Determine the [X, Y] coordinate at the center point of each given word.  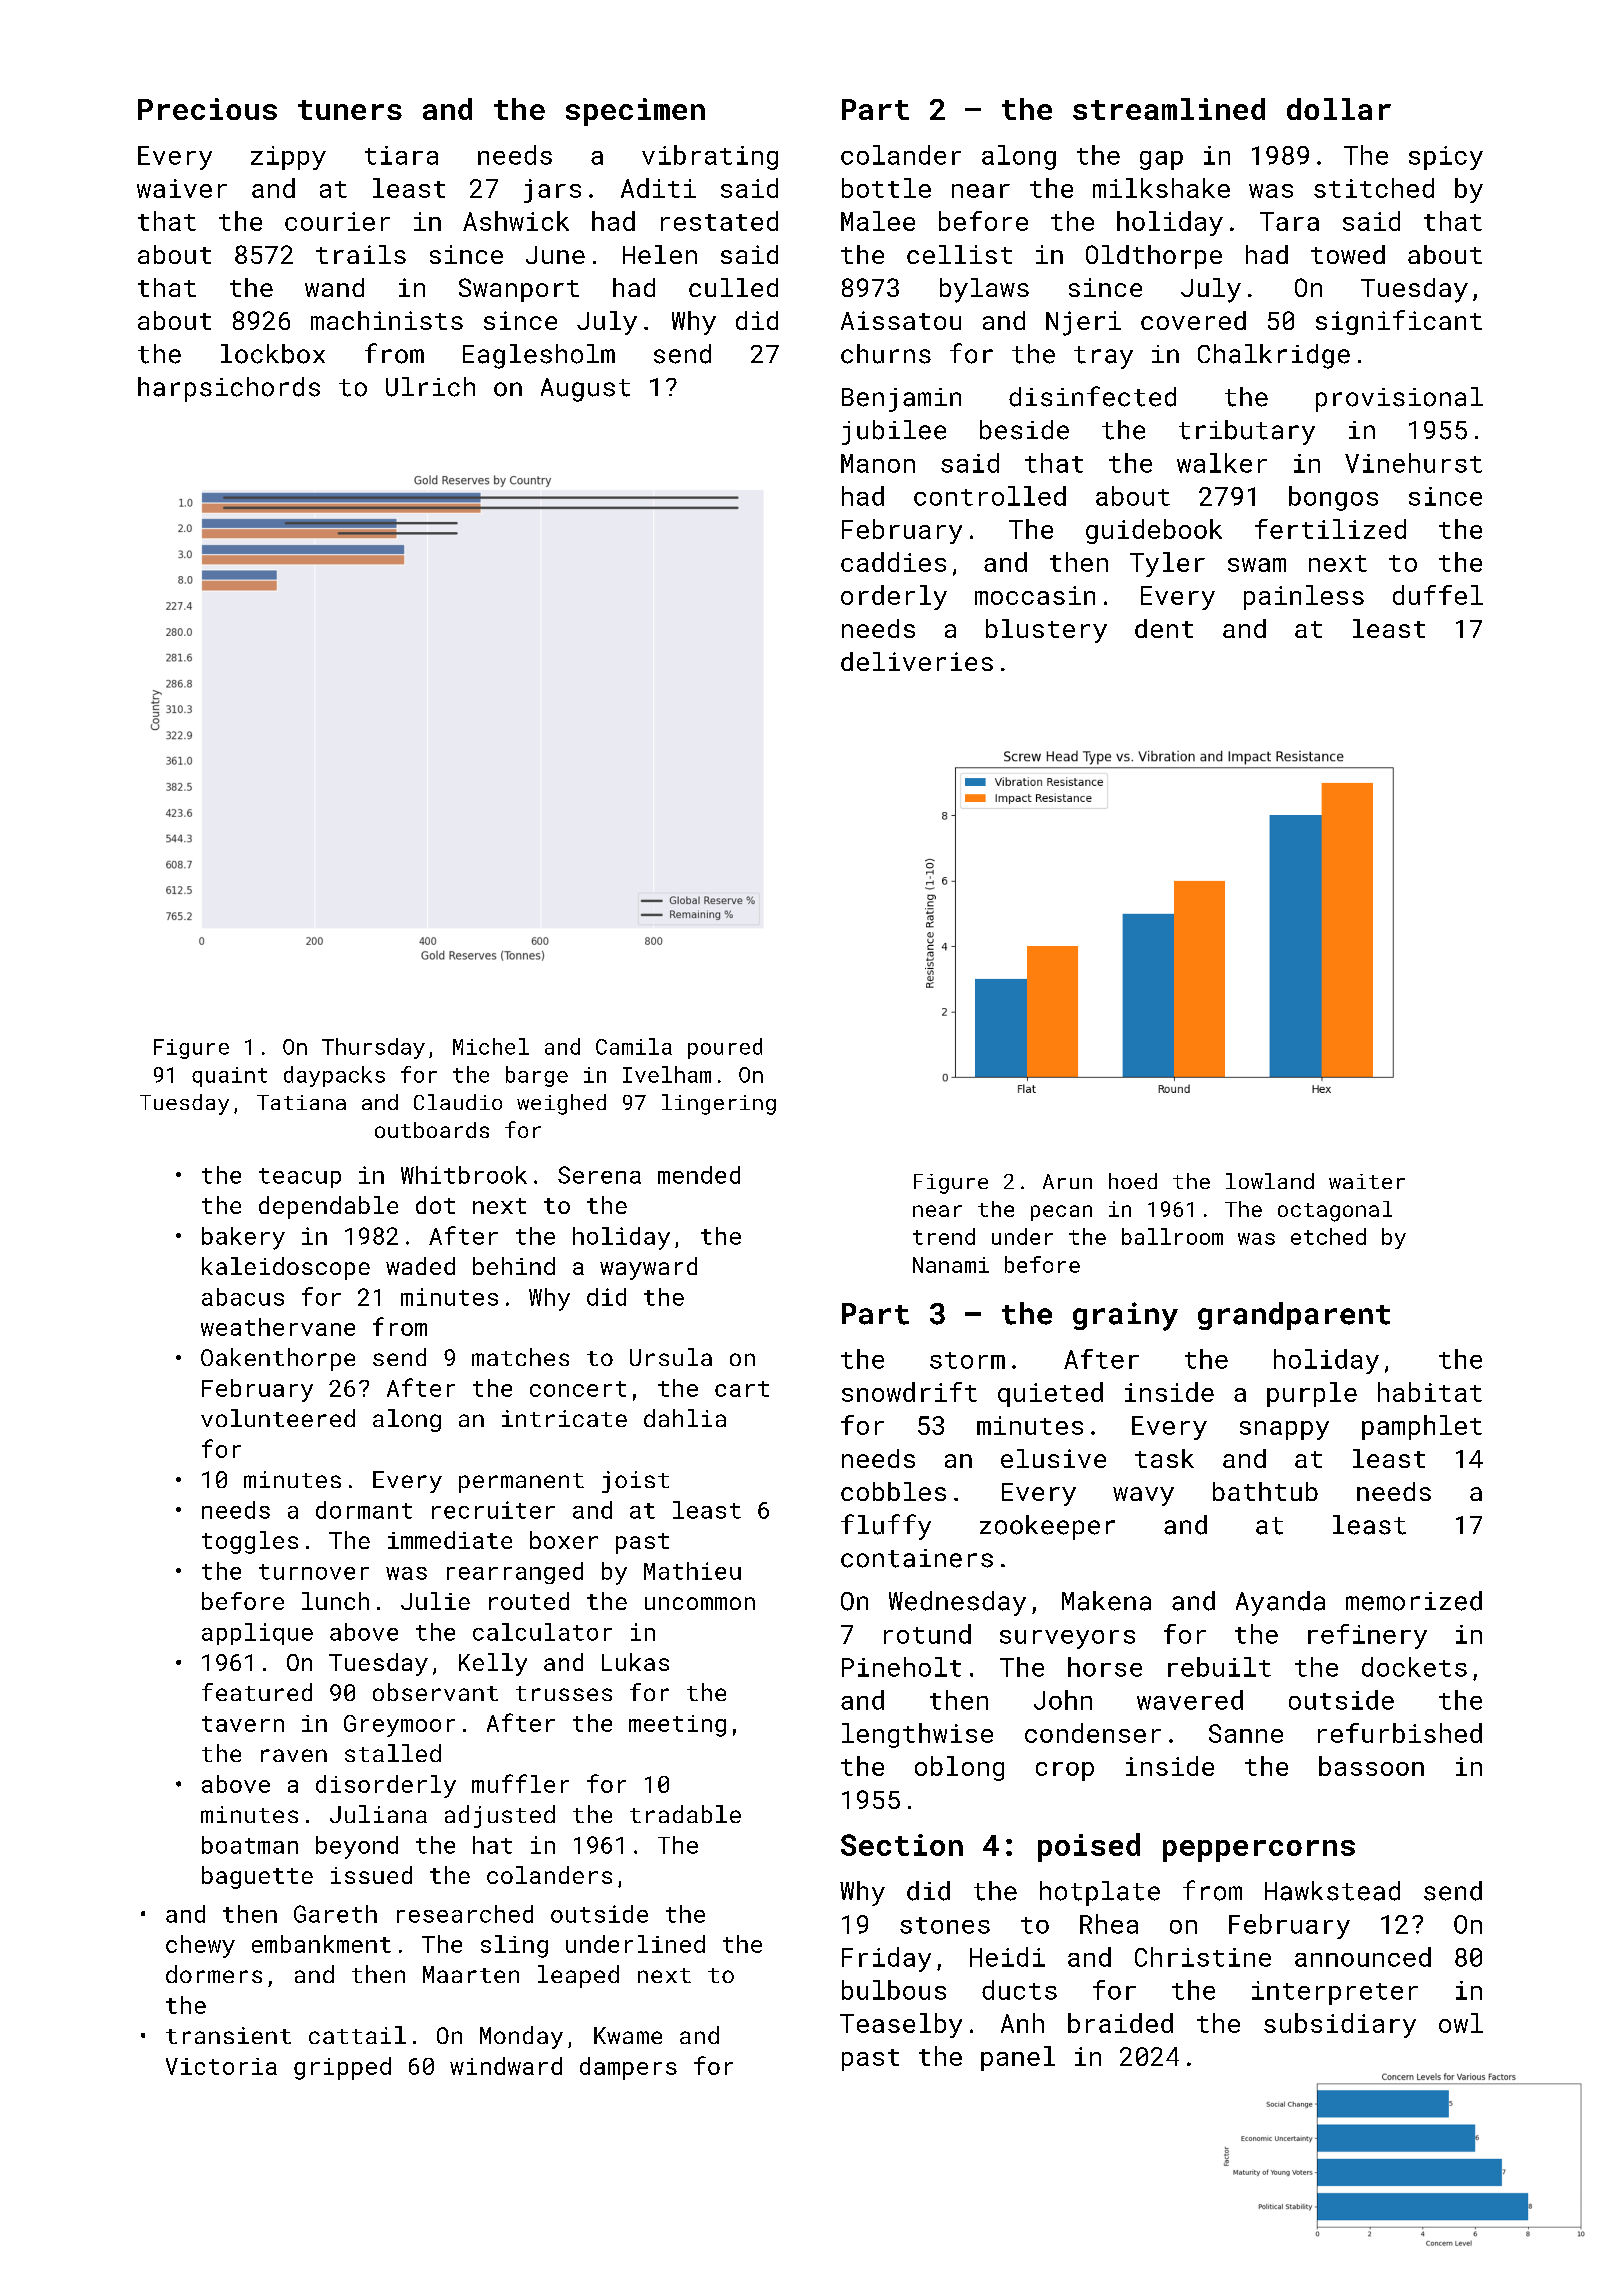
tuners [350, 110]
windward [506, 2066]
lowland [1270, 1181]
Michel [491, 1046]
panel [1018, 2058]
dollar [1339, 109]
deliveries [917, 661]
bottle [886, 188]
